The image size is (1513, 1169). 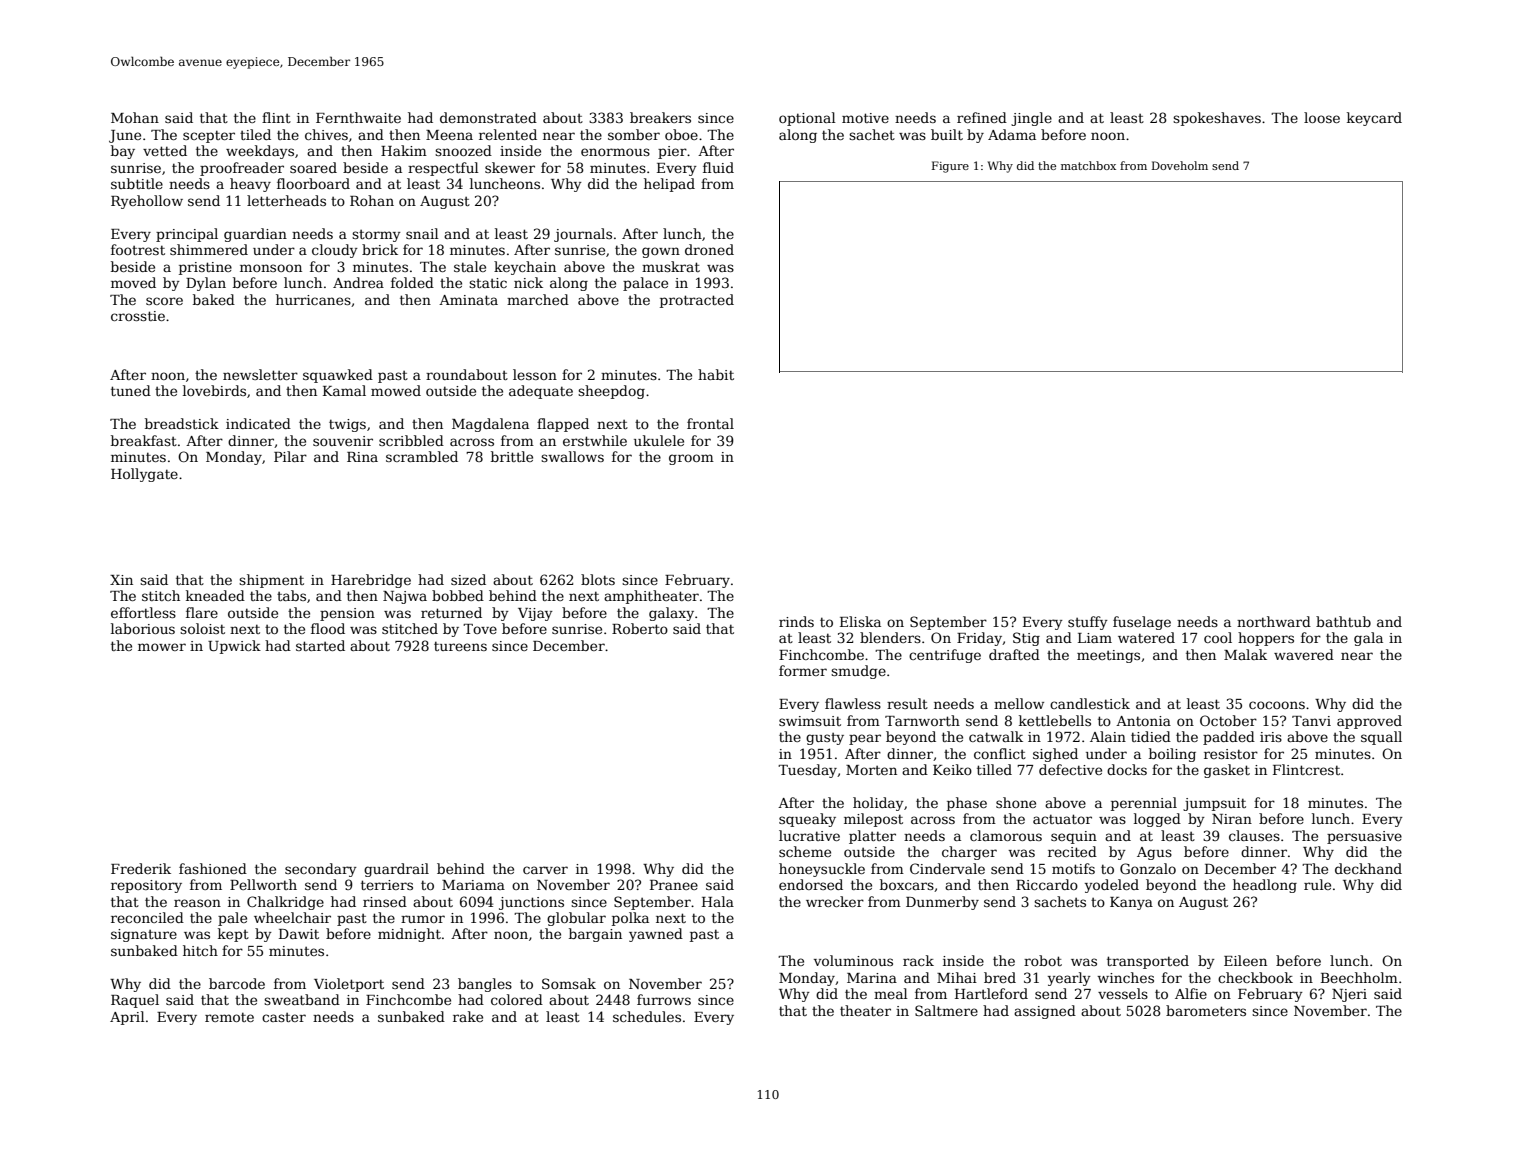 I want to click on crosstie, so click(x=138, y=316).
